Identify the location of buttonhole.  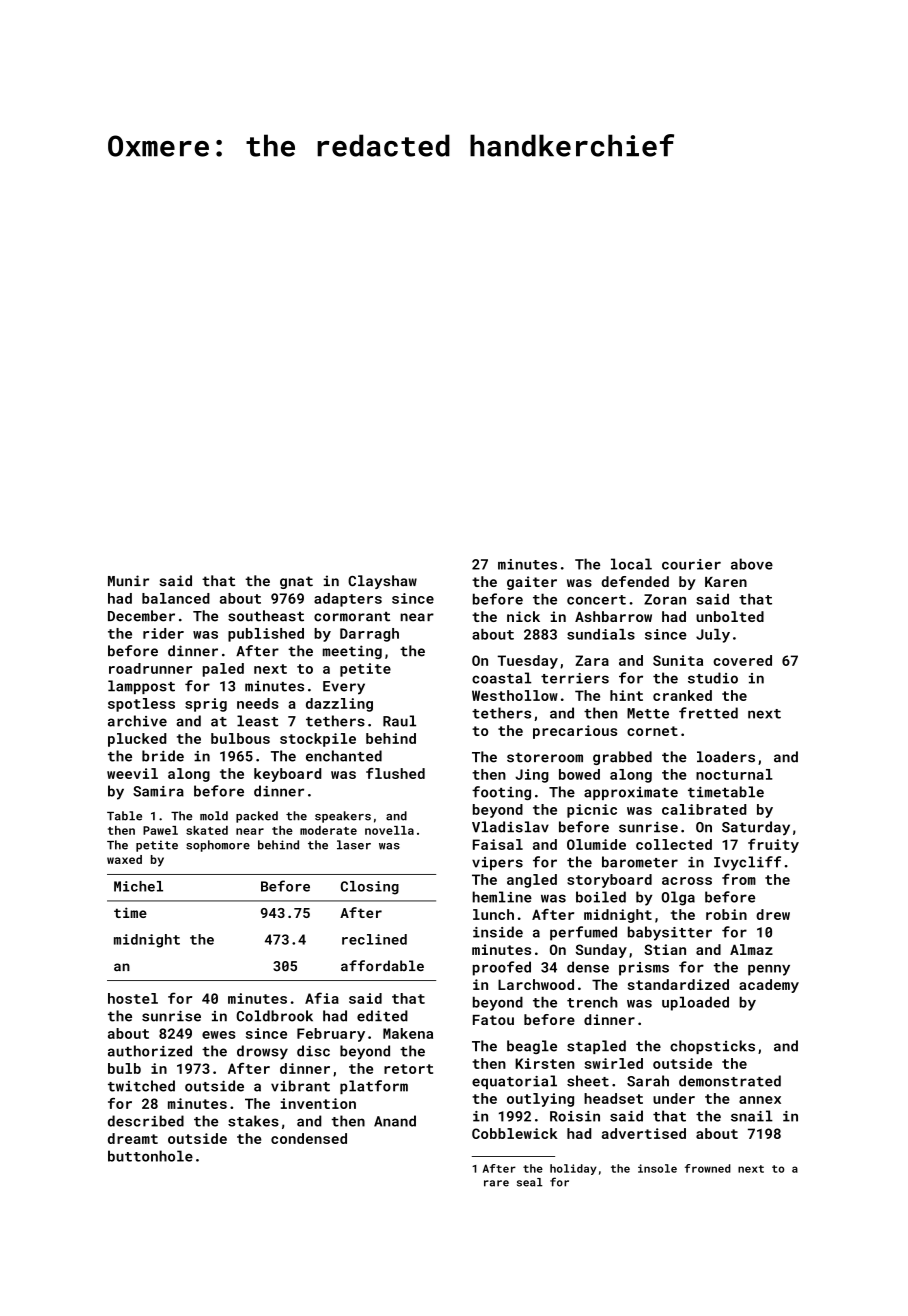
(150, 1156).
